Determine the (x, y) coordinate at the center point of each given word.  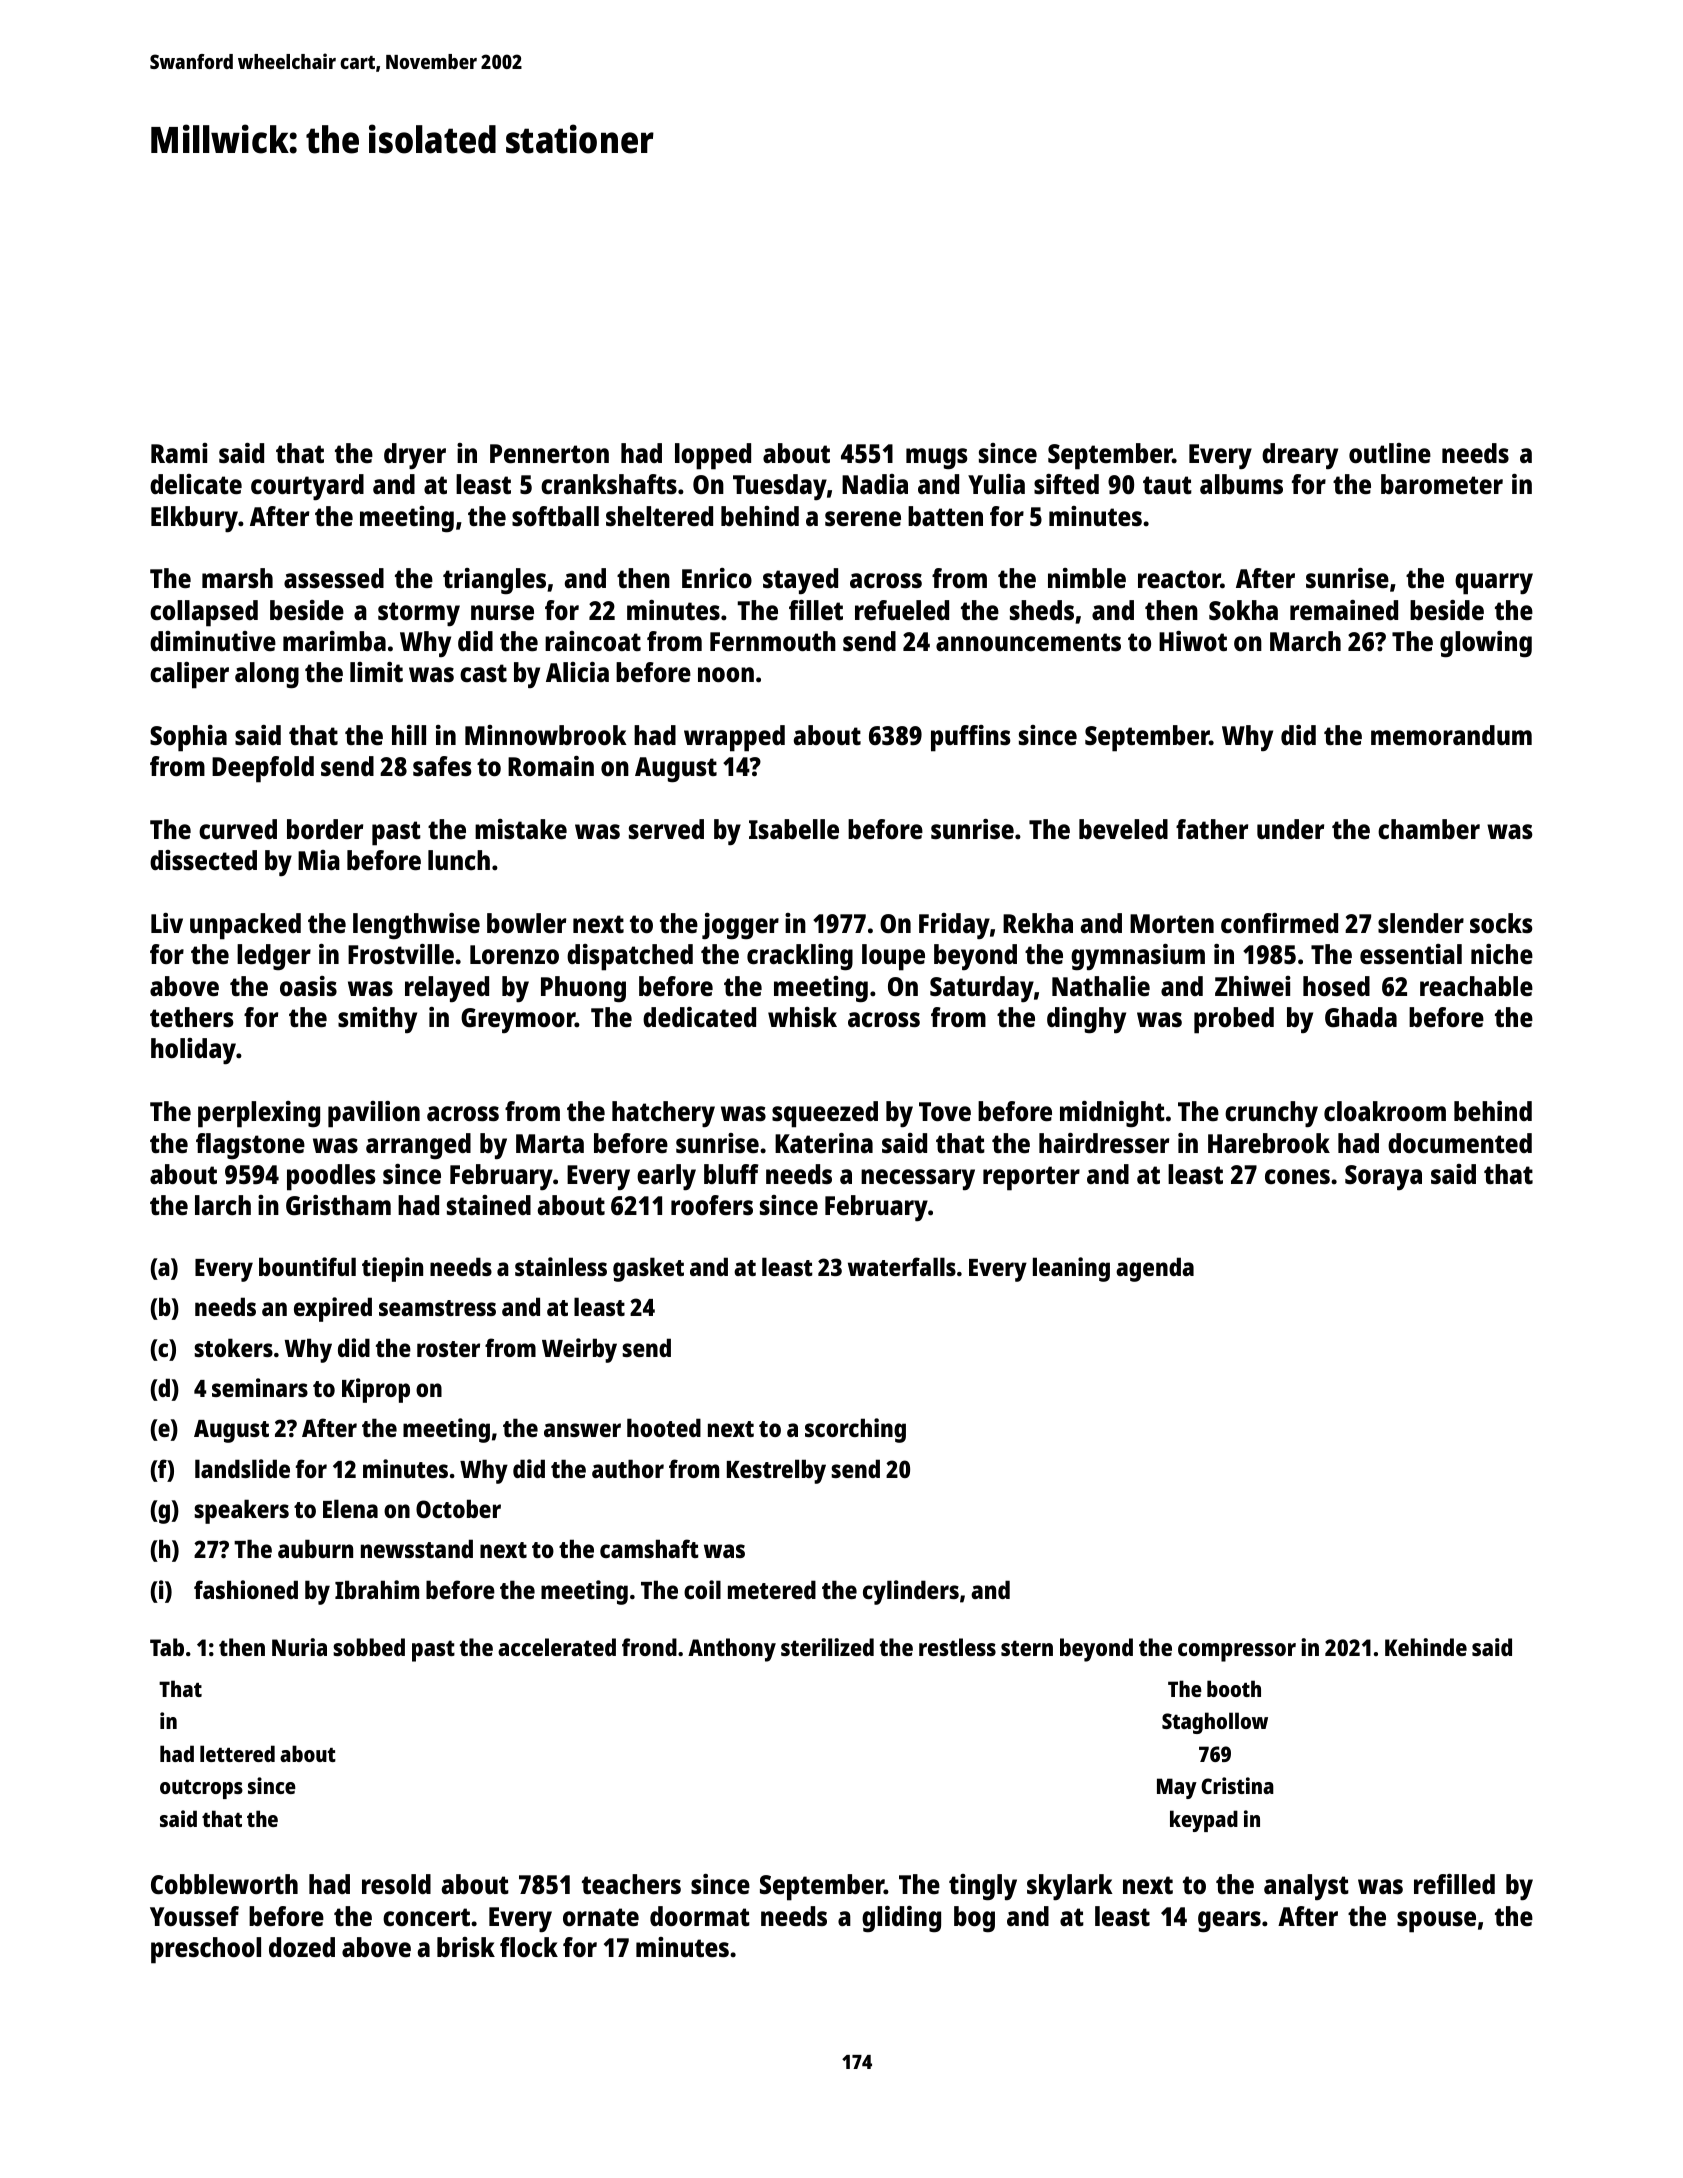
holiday (193, 1051)
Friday (954, 926)
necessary (918, 1180)
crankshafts (609, 484)
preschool (206, 1950)
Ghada (1361, 1017)
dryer (415, 456)
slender (1421, 923)
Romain (551, 766)
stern (1027, 1648)
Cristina (1237, 1785)
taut (1167, 485)
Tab (167, 1647)
